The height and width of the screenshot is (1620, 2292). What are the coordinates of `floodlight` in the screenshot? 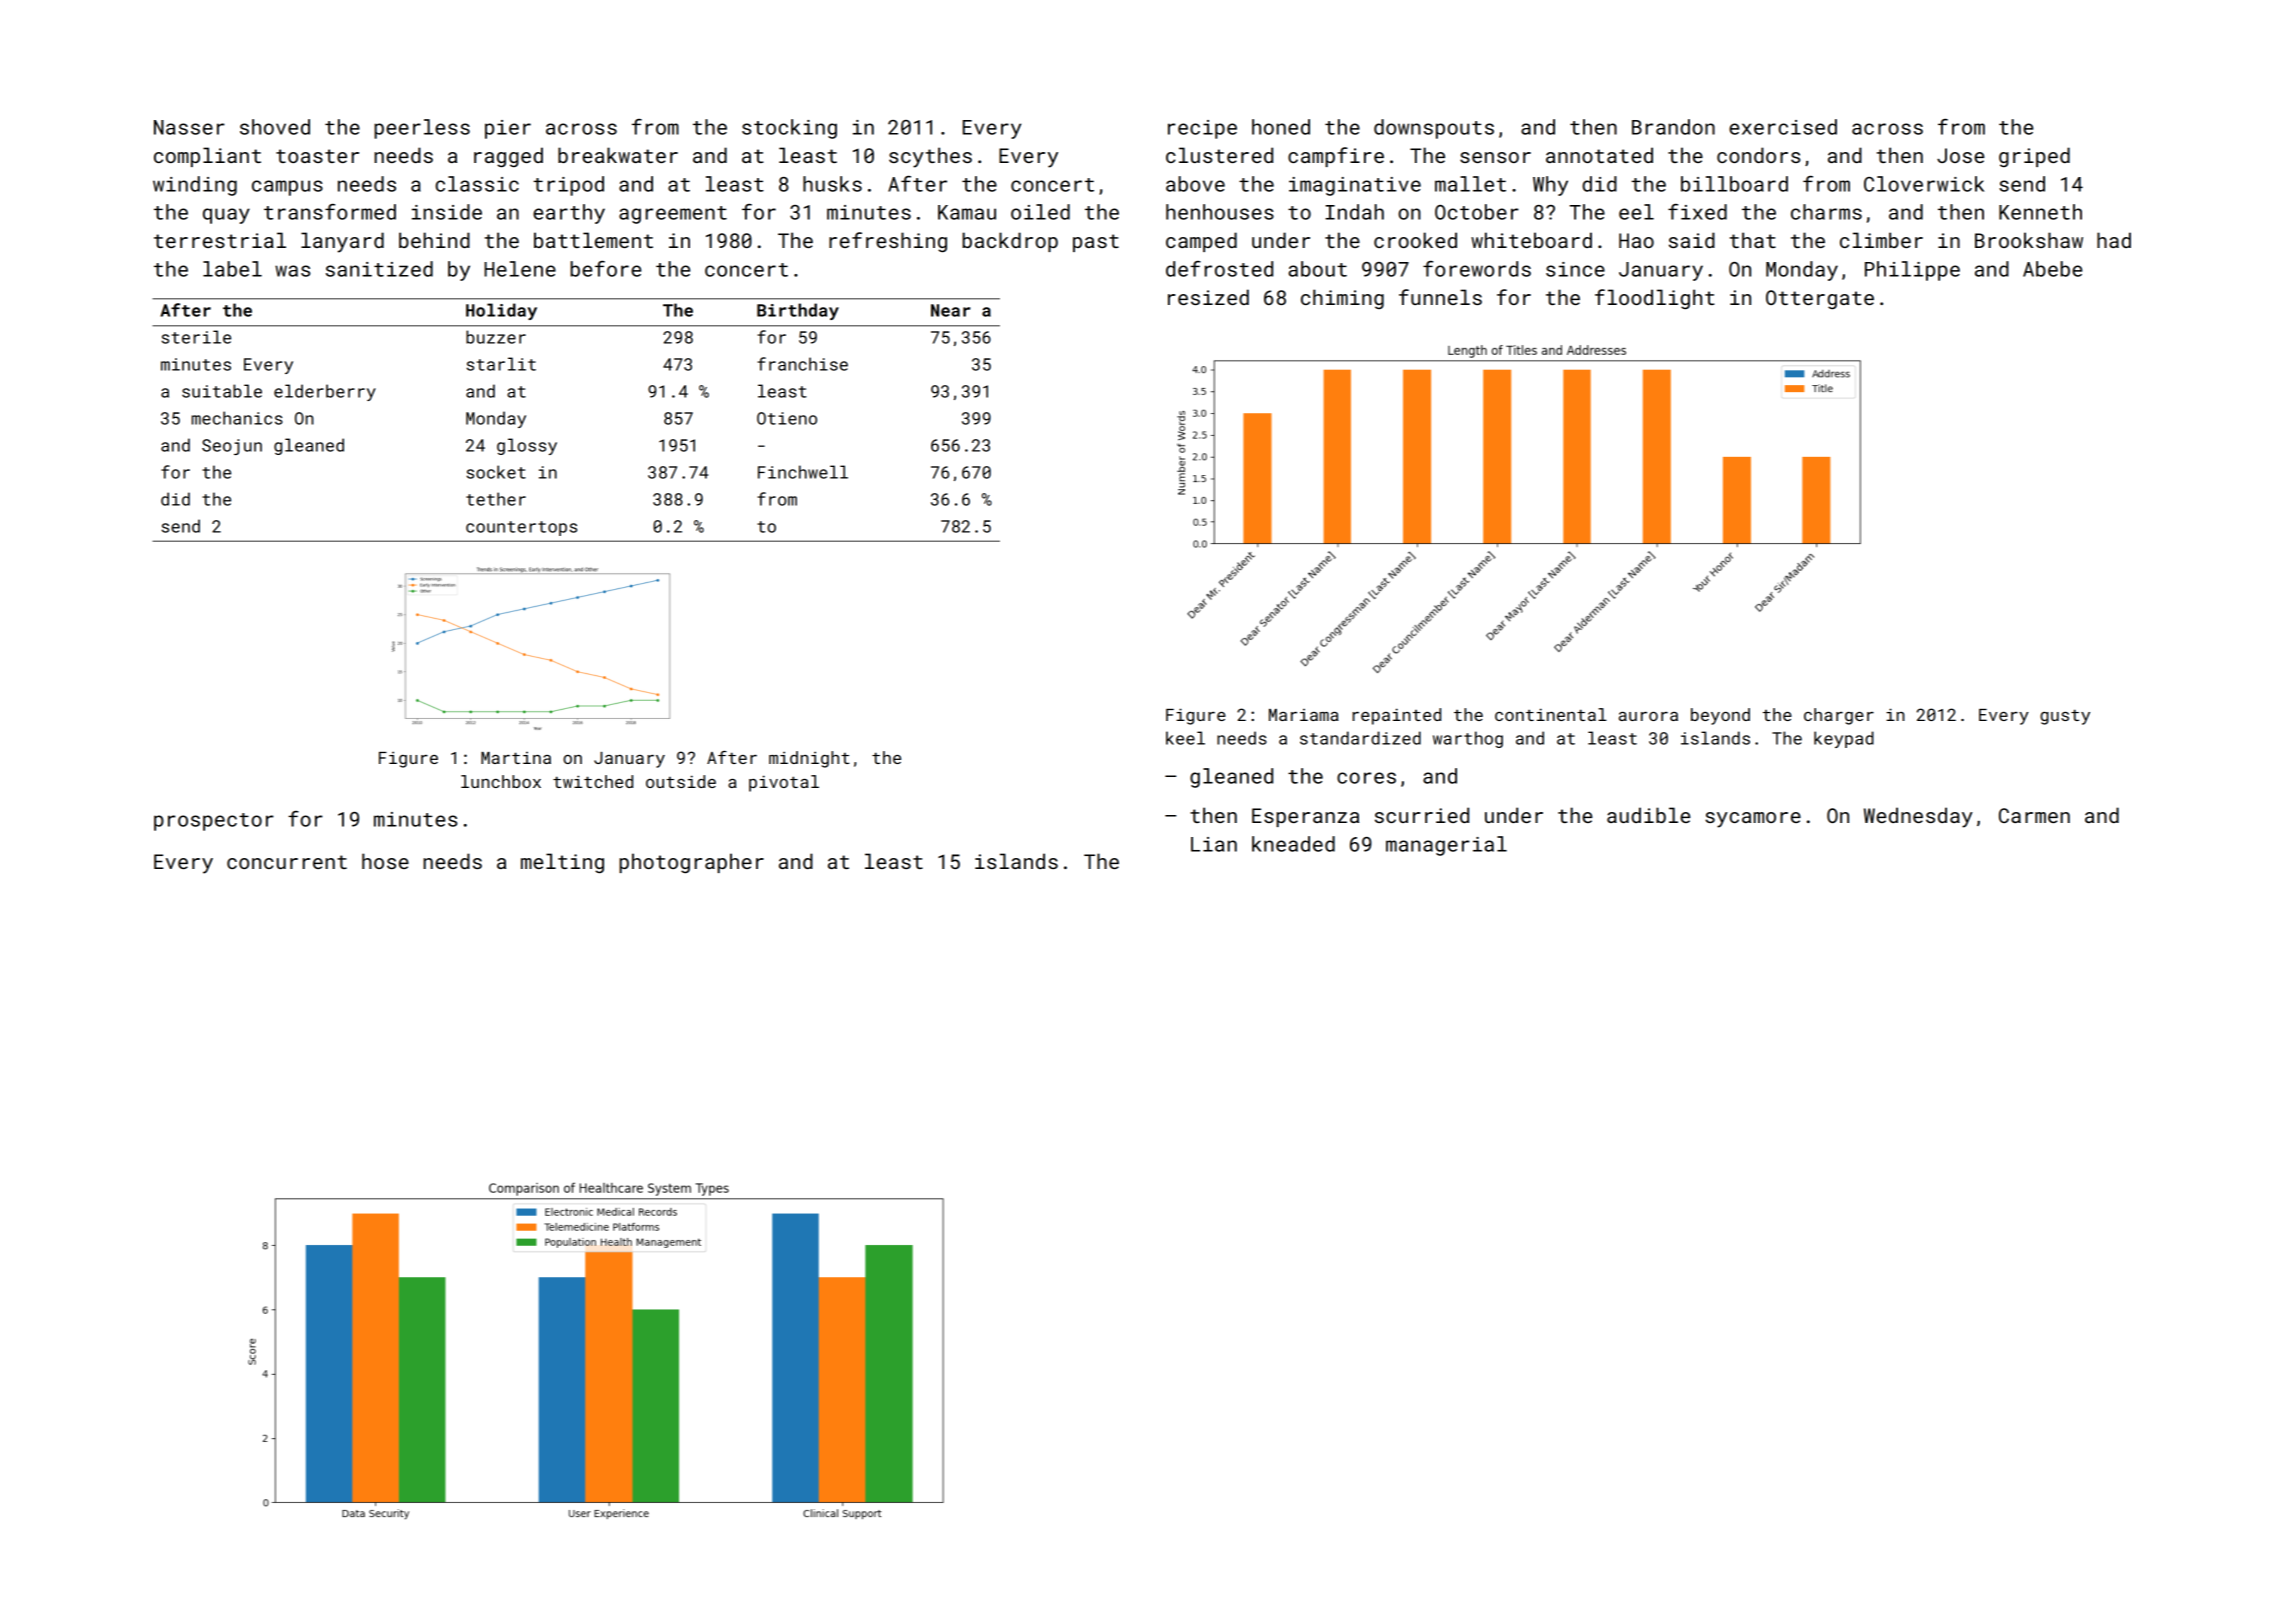 It's located at (1655, 299).
